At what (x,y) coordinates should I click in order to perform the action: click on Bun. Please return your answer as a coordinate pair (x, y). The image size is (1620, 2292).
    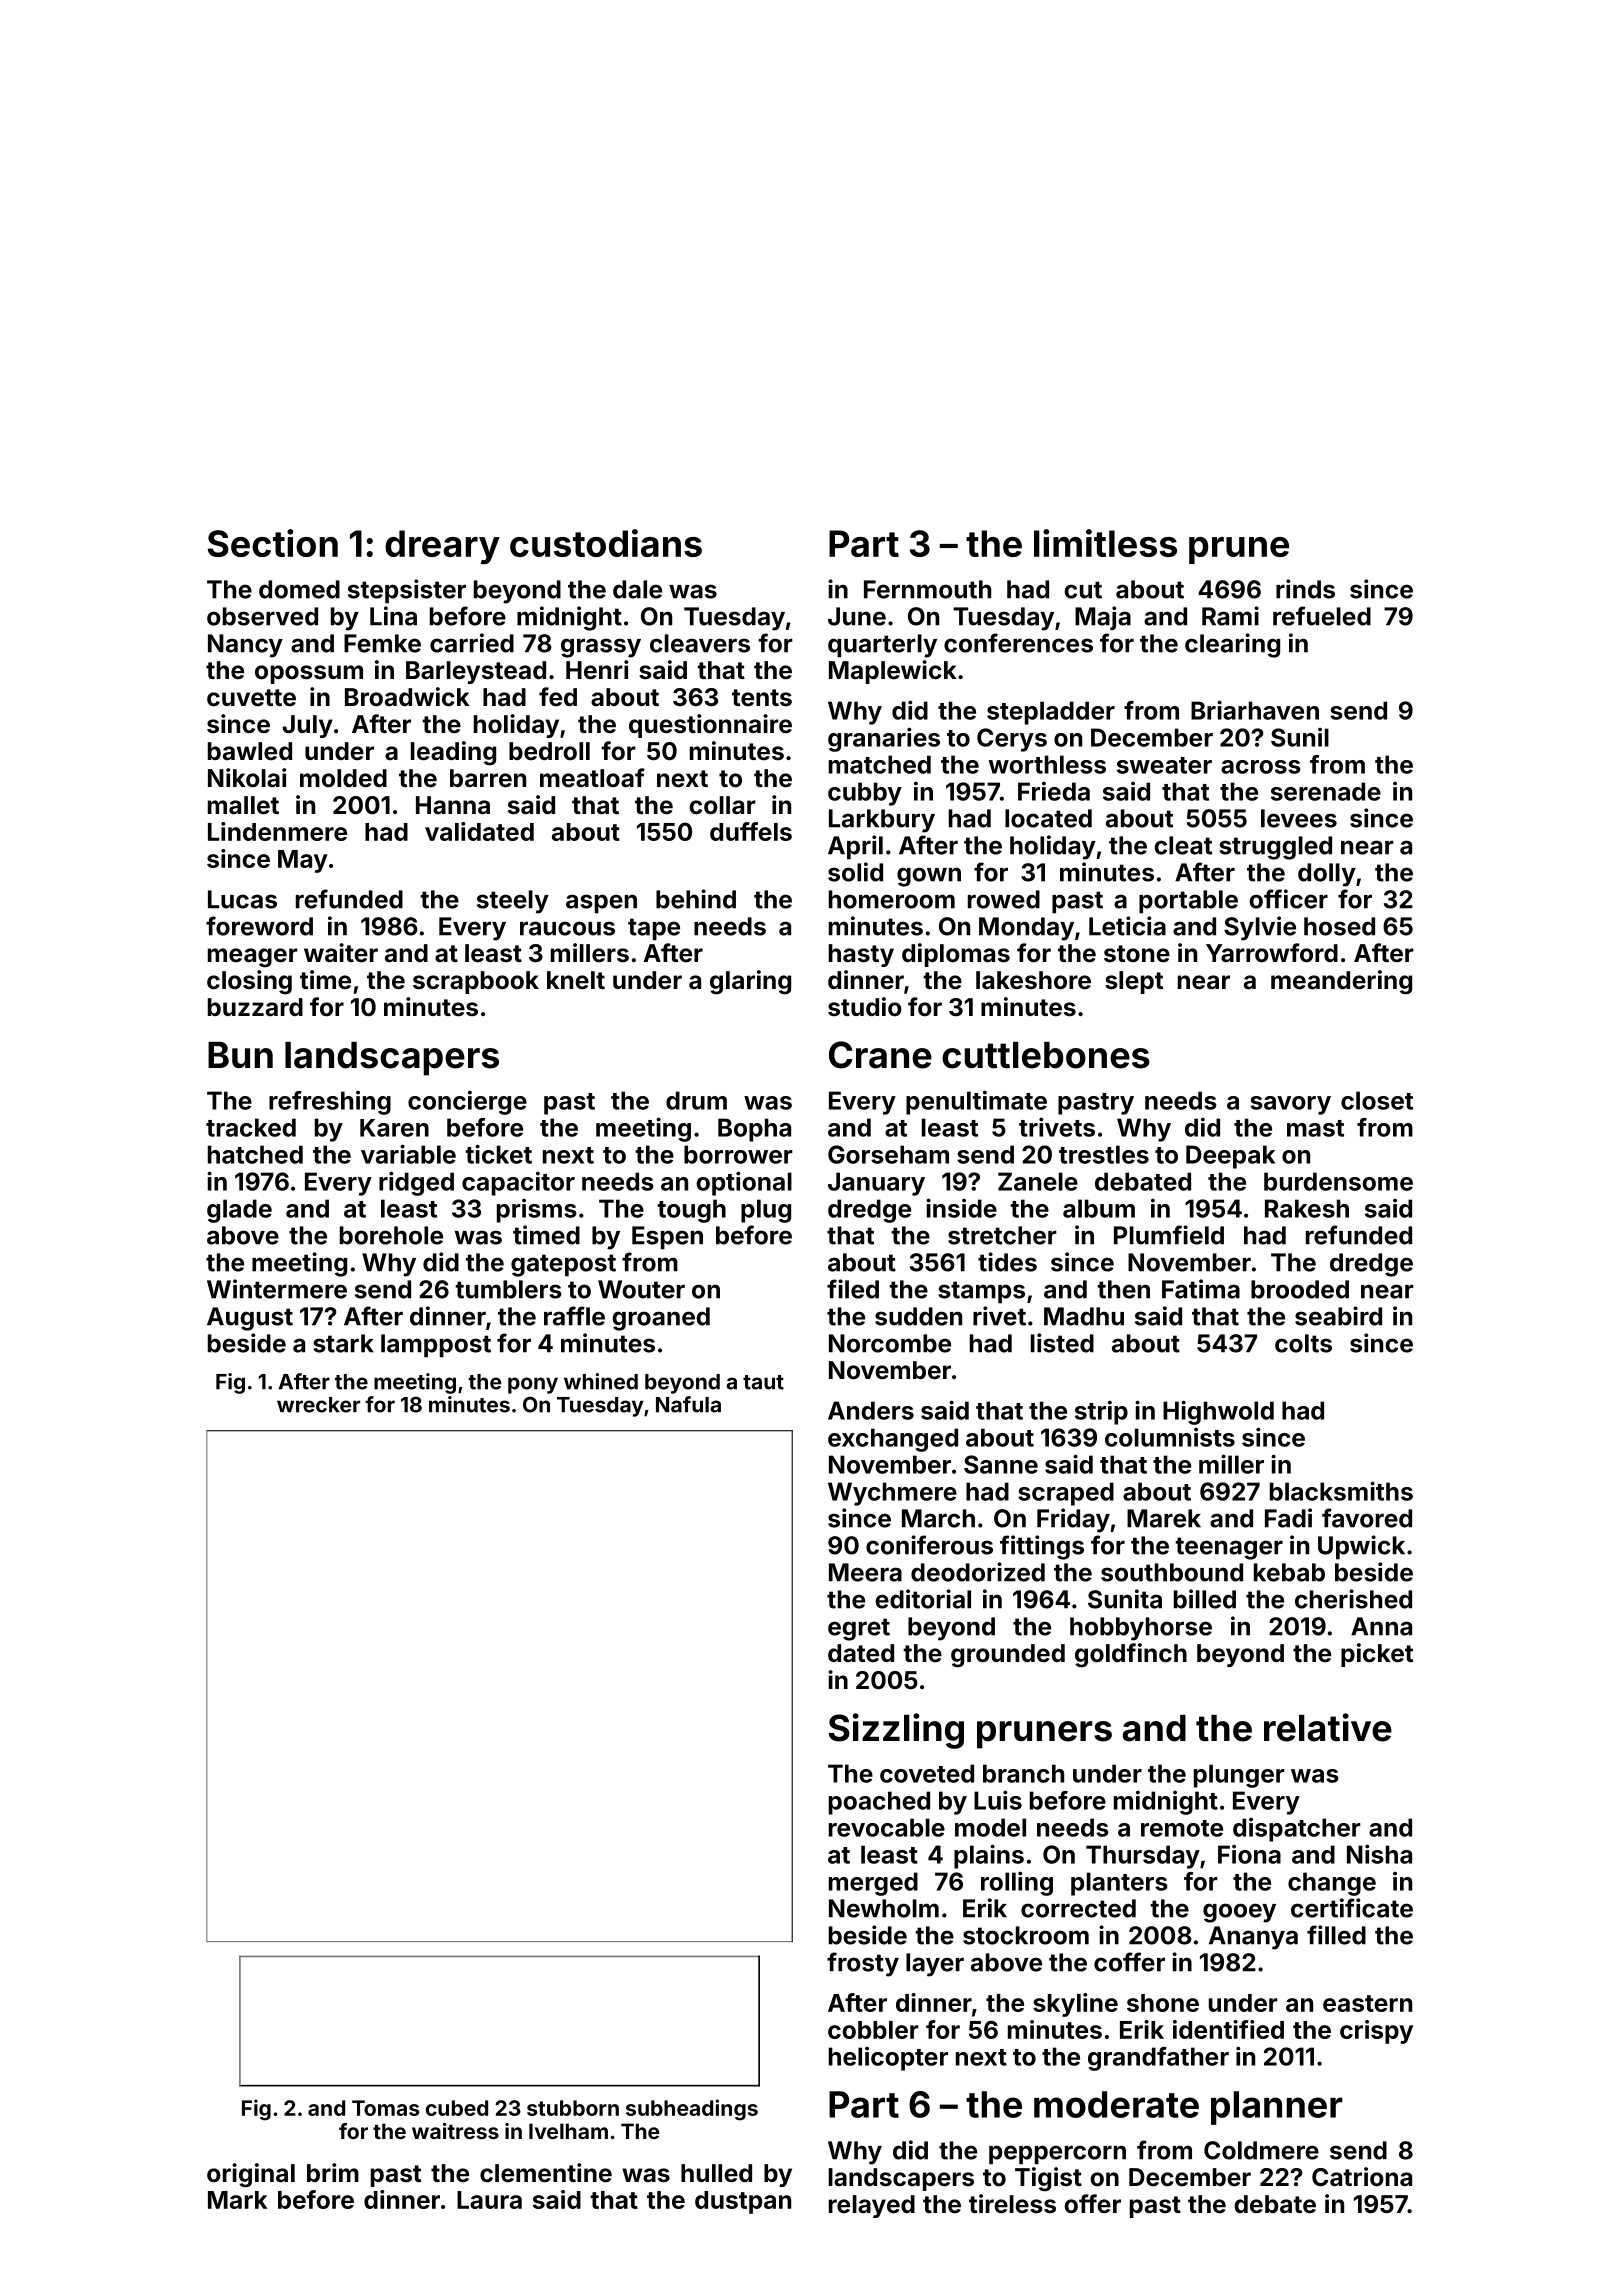
    Looking at the image, I should click on (240, 1055).
